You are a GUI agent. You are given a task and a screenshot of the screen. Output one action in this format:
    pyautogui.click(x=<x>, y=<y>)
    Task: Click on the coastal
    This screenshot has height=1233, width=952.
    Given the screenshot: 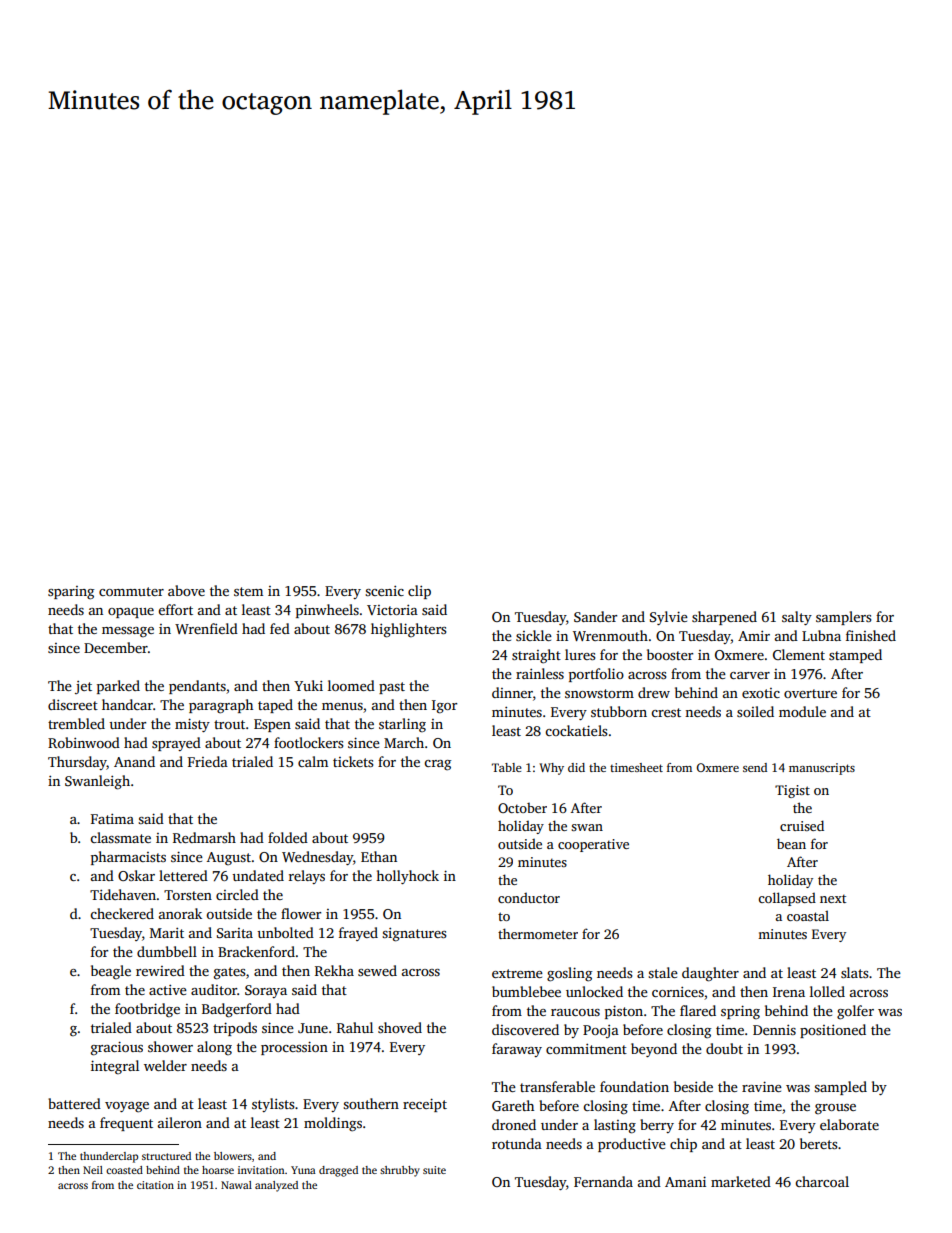 What is the action you would take?
    pyautogui.click(x=808, y=915)
